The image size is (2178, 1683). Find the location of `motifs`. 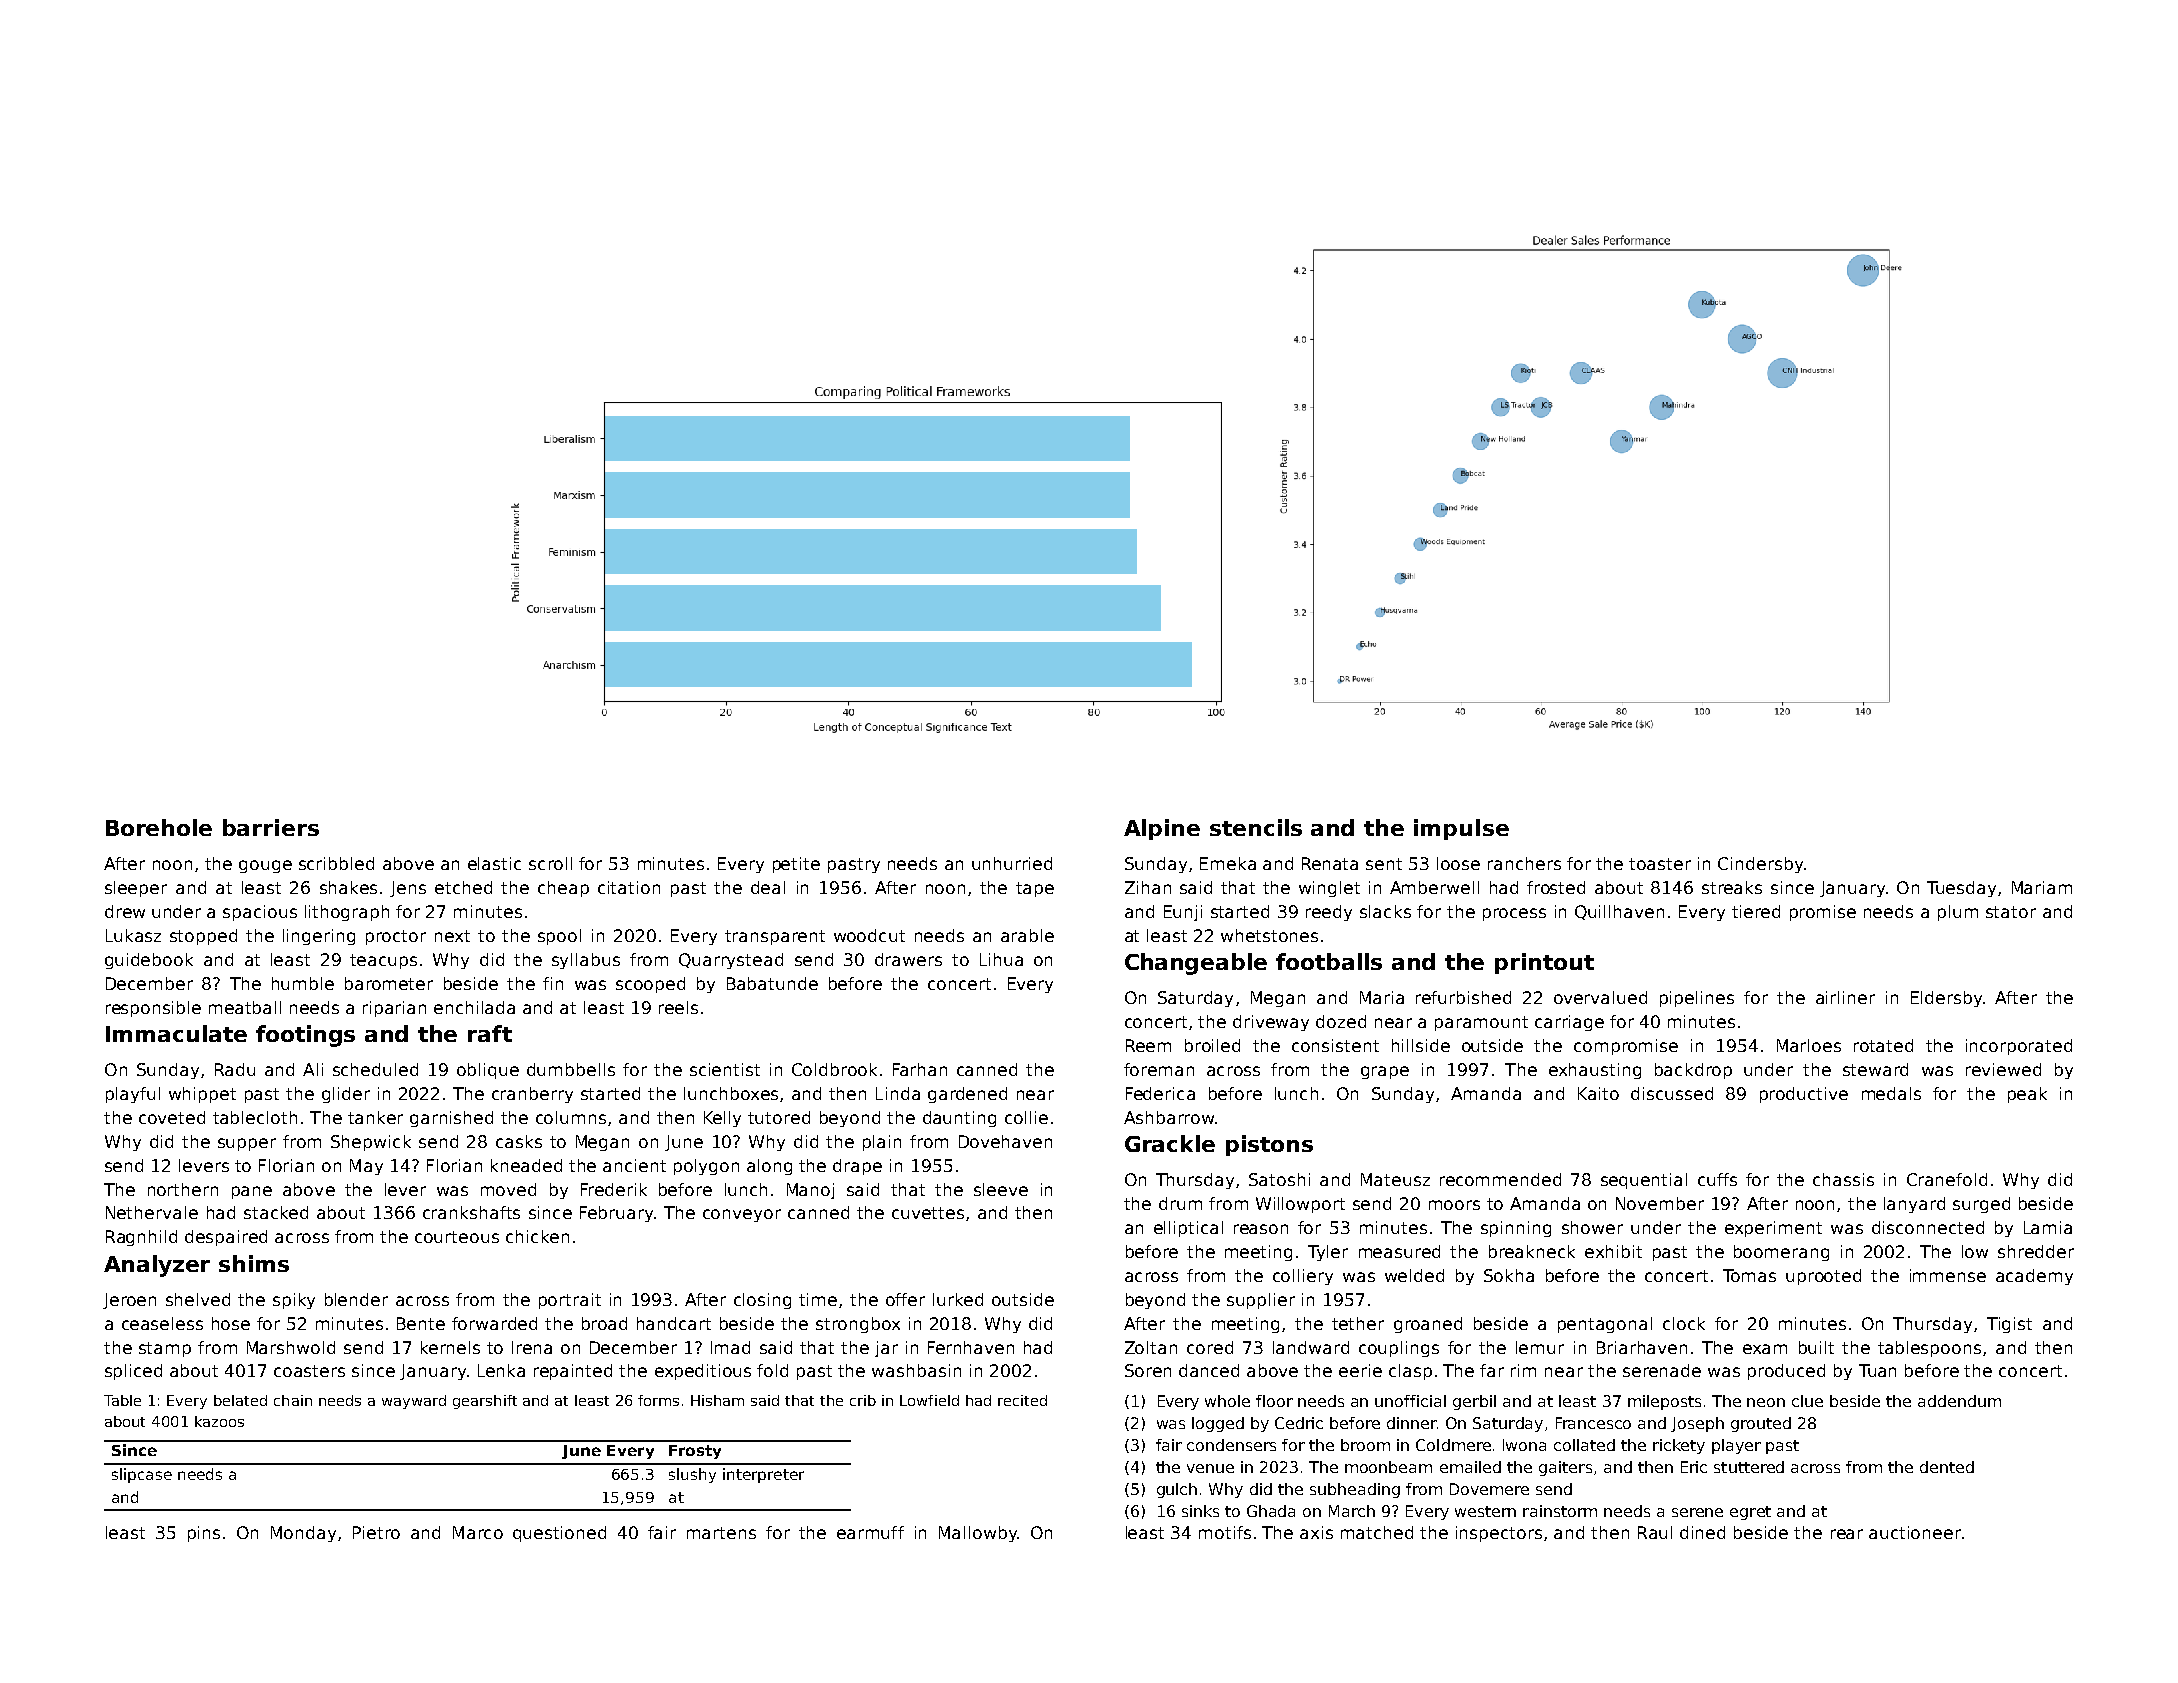

motifs is located at coordinates (1225, 1532).
